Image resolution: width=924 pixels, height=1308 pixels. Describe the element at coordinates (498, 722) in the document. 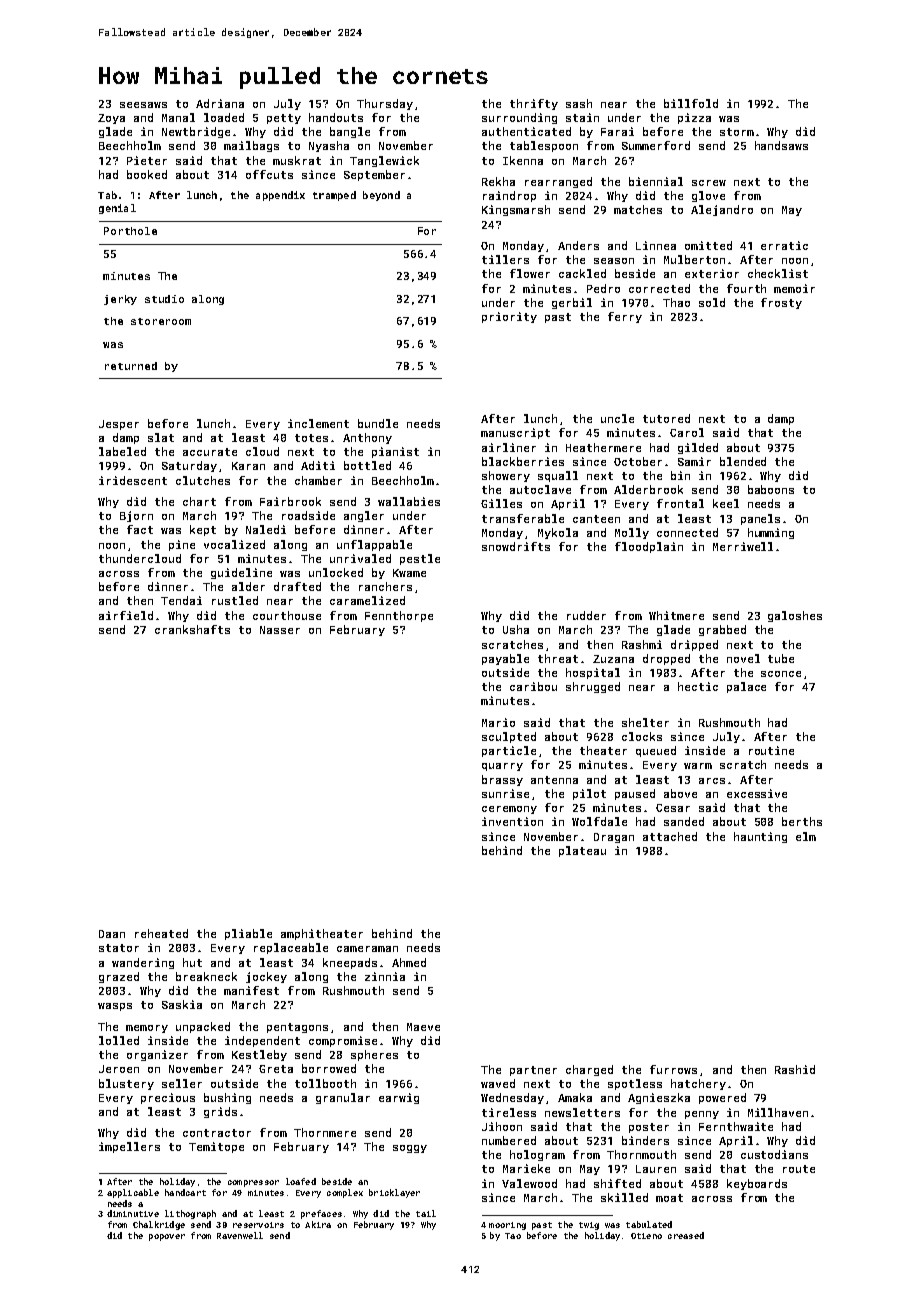

I see `Mario` at that location.
